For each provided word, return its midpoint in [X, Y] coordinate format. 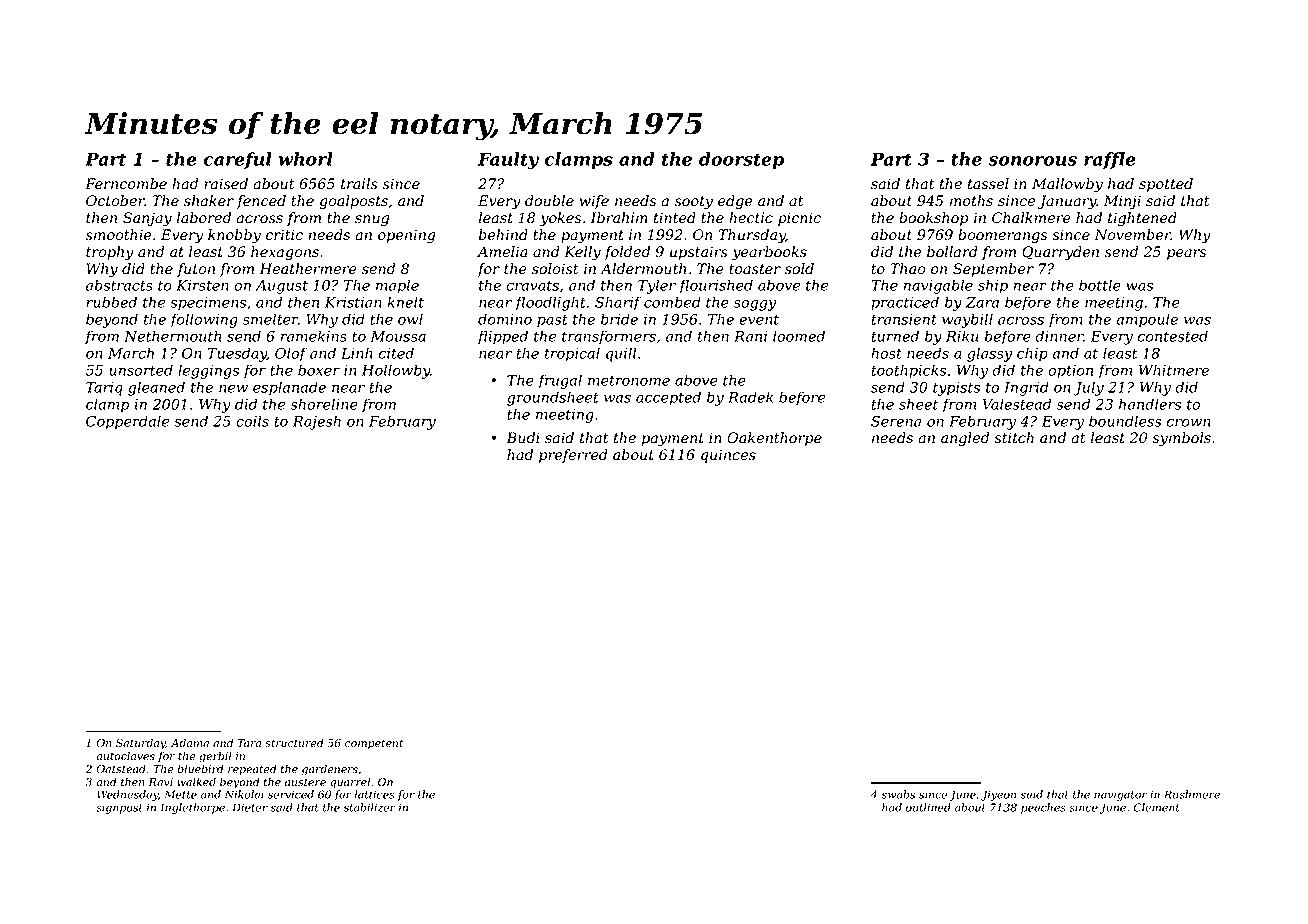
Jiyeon [998, 795]
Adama [190, 743]
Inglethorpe [192, 808]
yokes [560, 219]
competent [374, 744]
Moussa [398, 336]
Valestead [1016, 404]
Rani [750, 336]
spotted [1166, 185]
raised [226, 184]
